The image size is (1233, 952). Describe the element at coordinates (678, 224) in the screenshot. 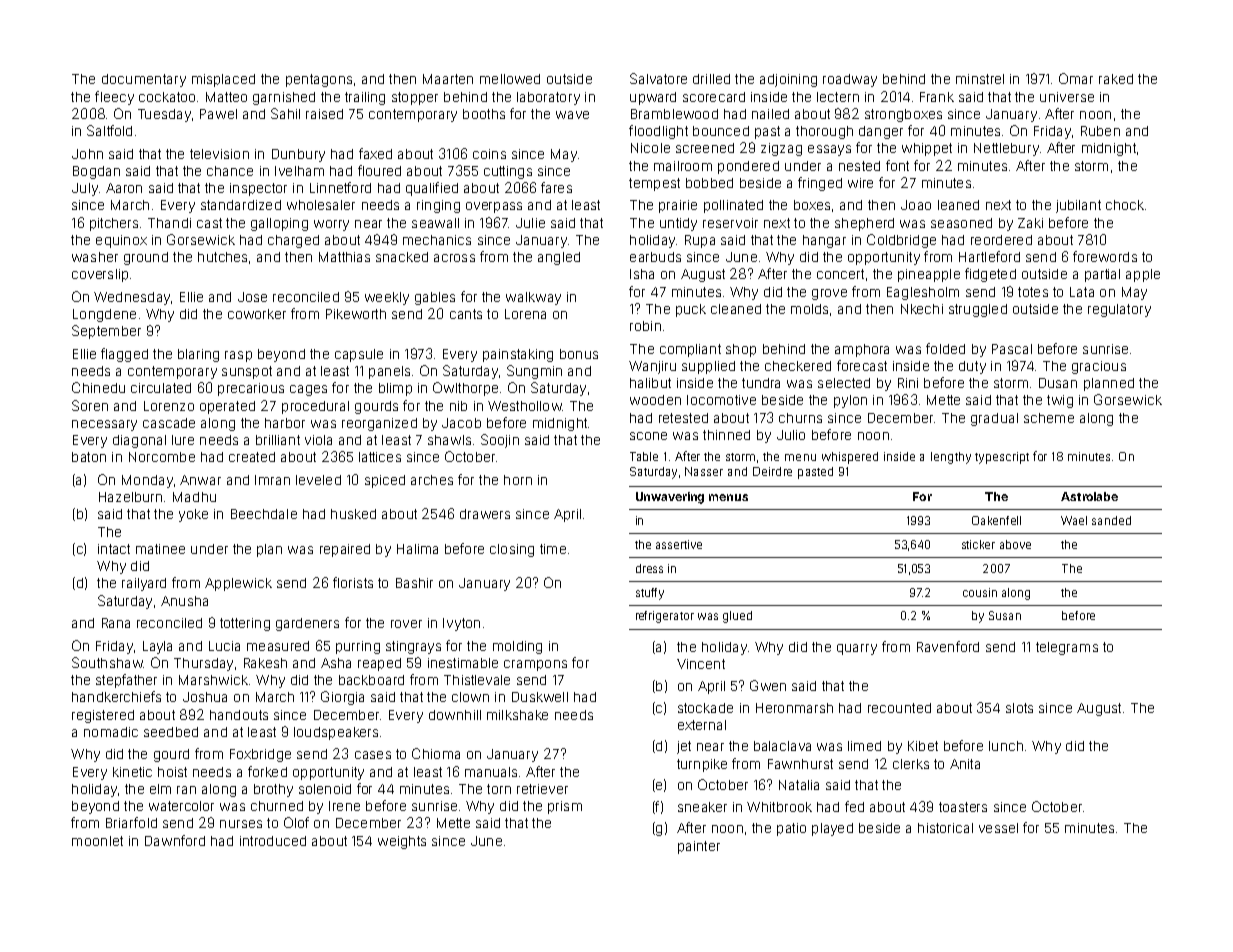

I see `untidy` at that location.
